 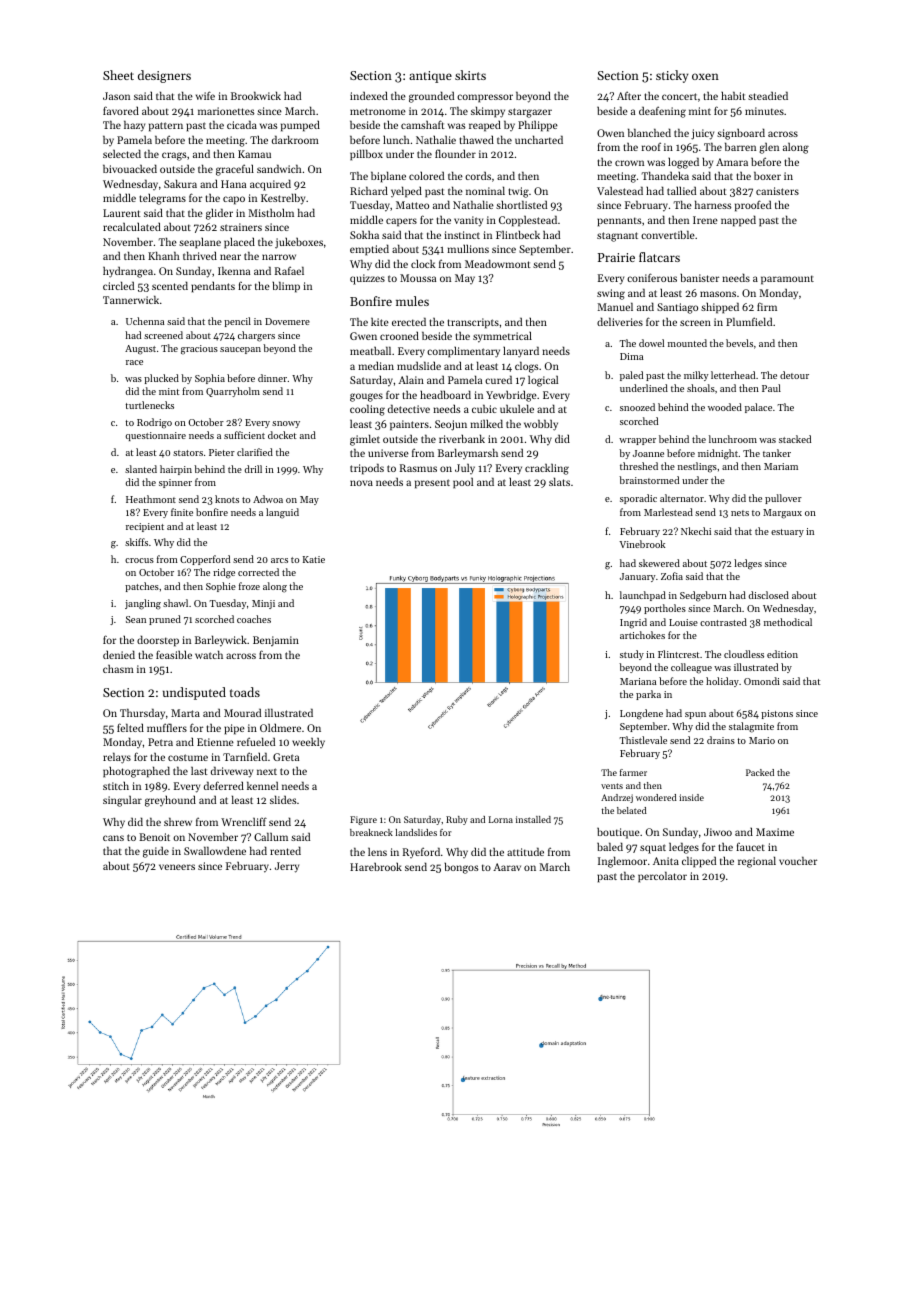 What do you see at coordinates (412, 301) in the image?
I see `mules` at bounding box center [412, 301].
